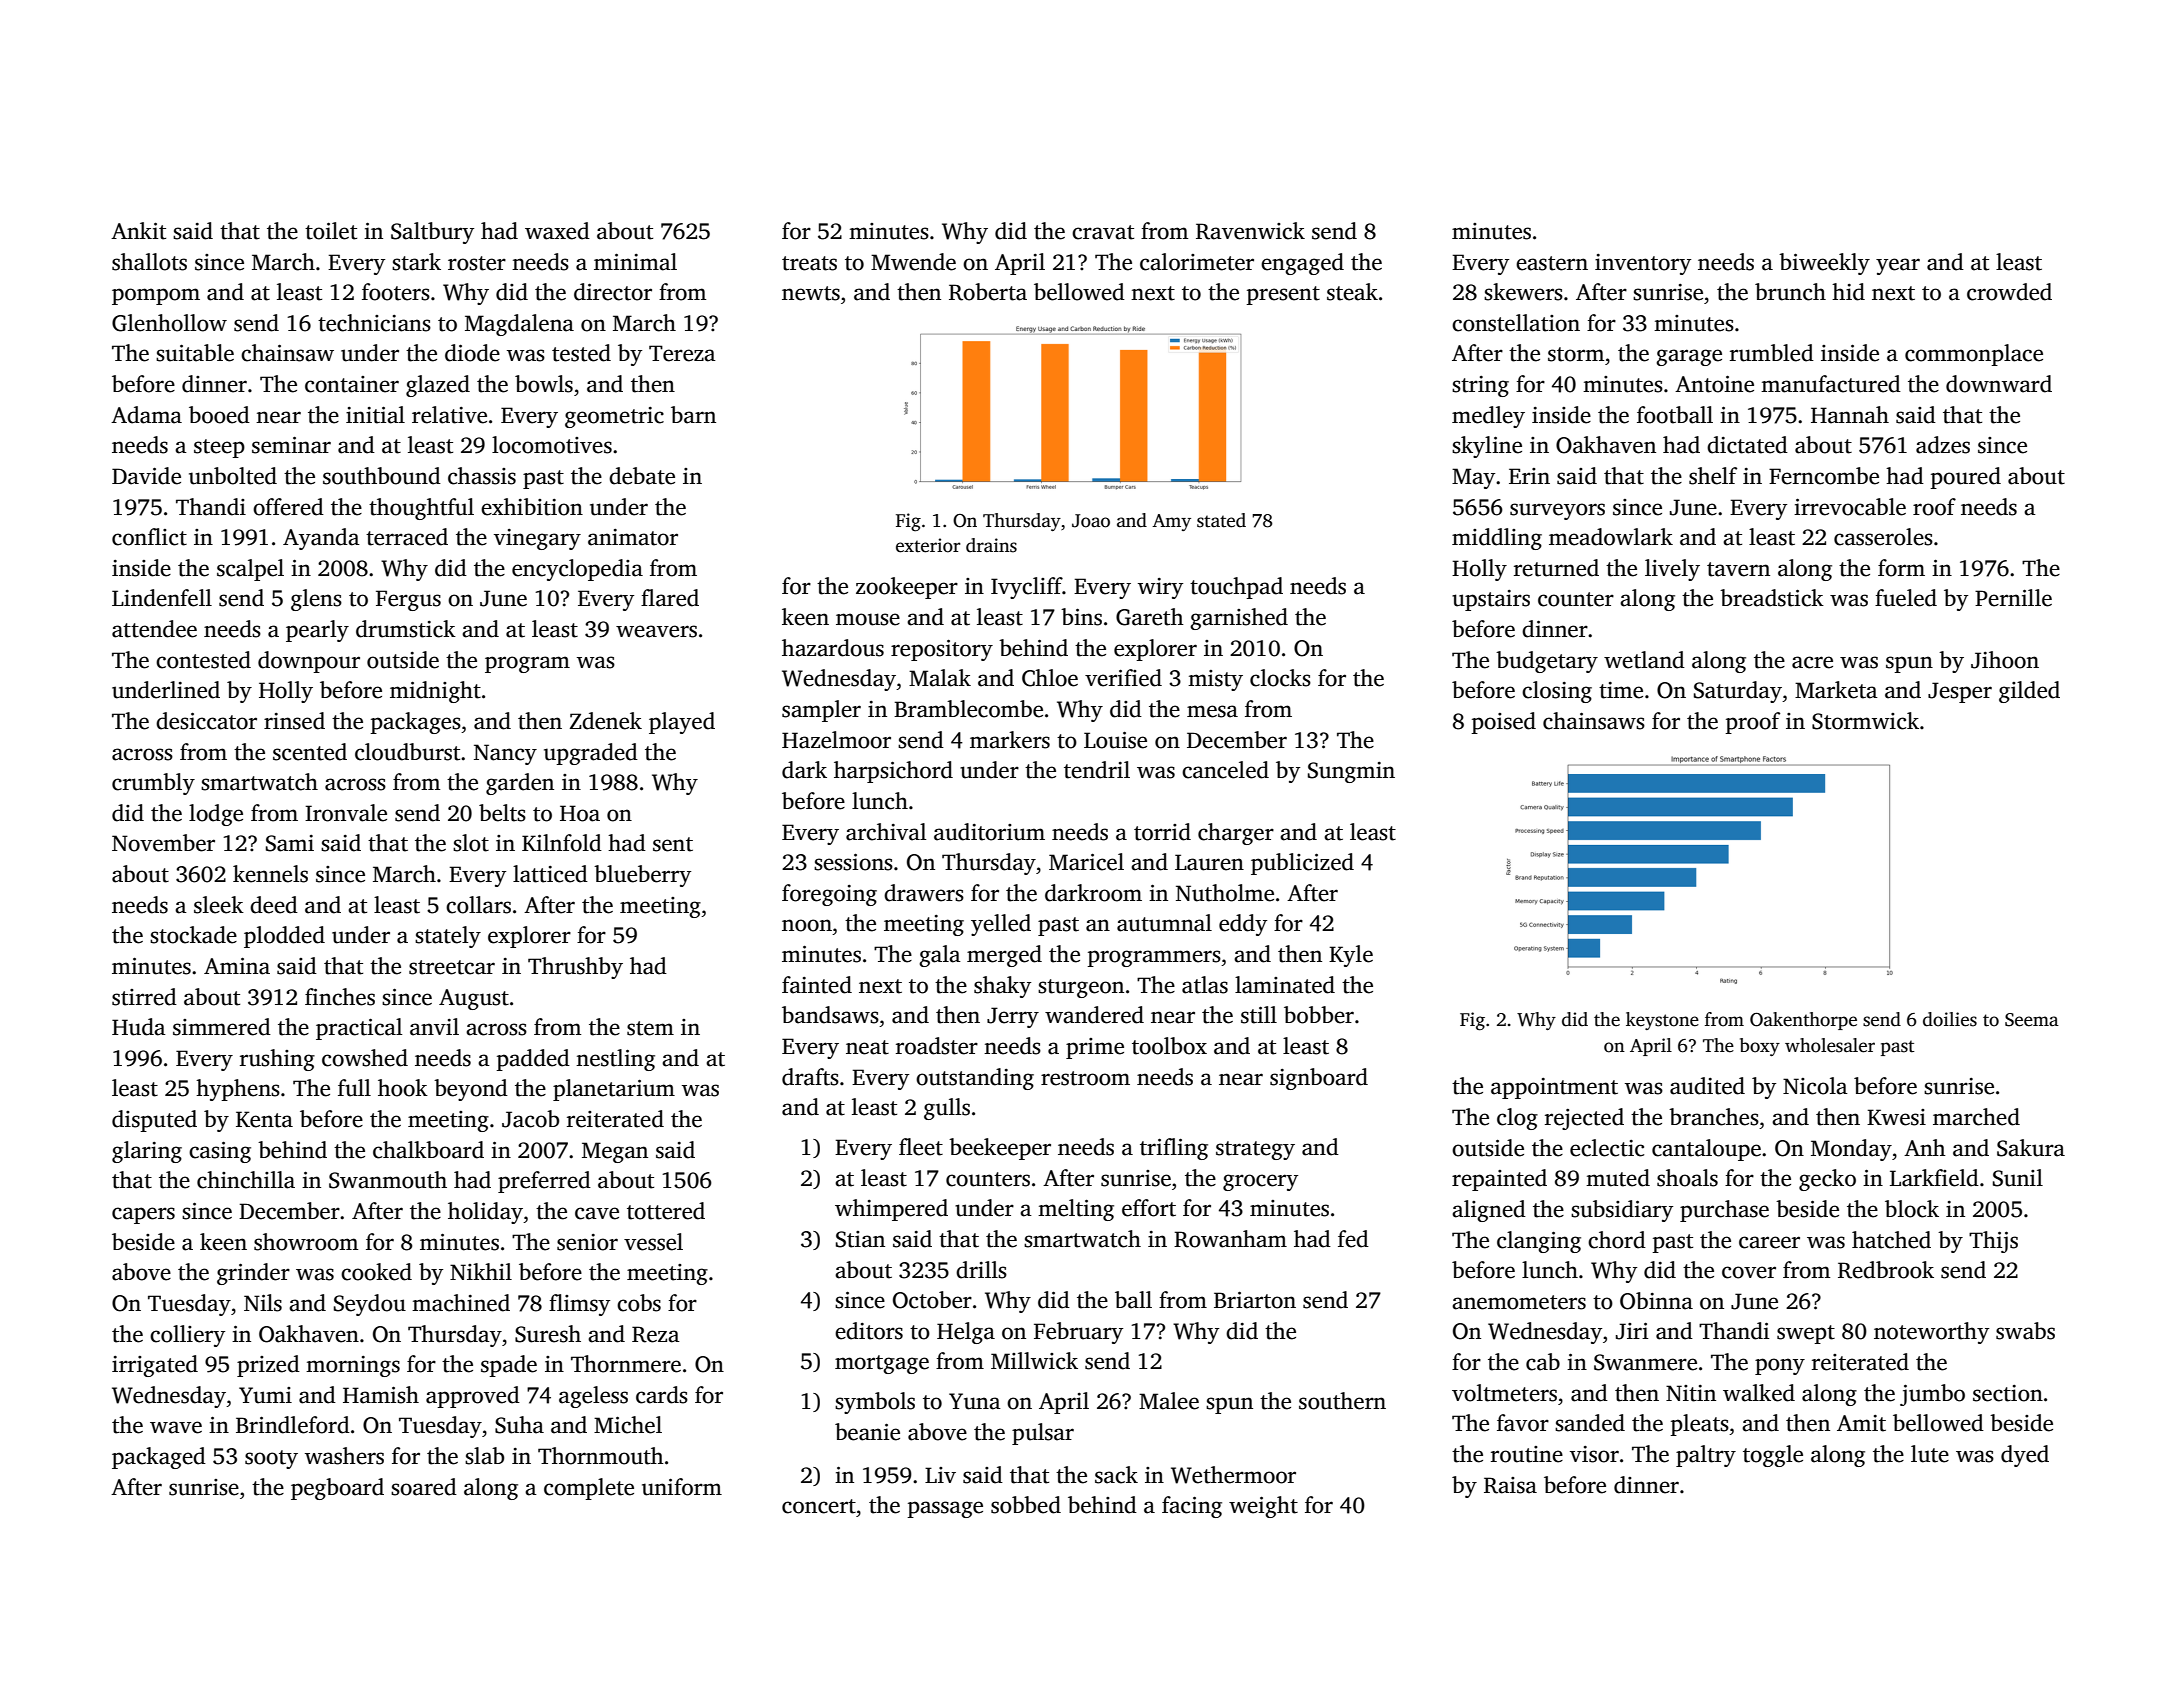  Describe the element at coordinates (1221, 520) in the image. I see `stated` at that location.
